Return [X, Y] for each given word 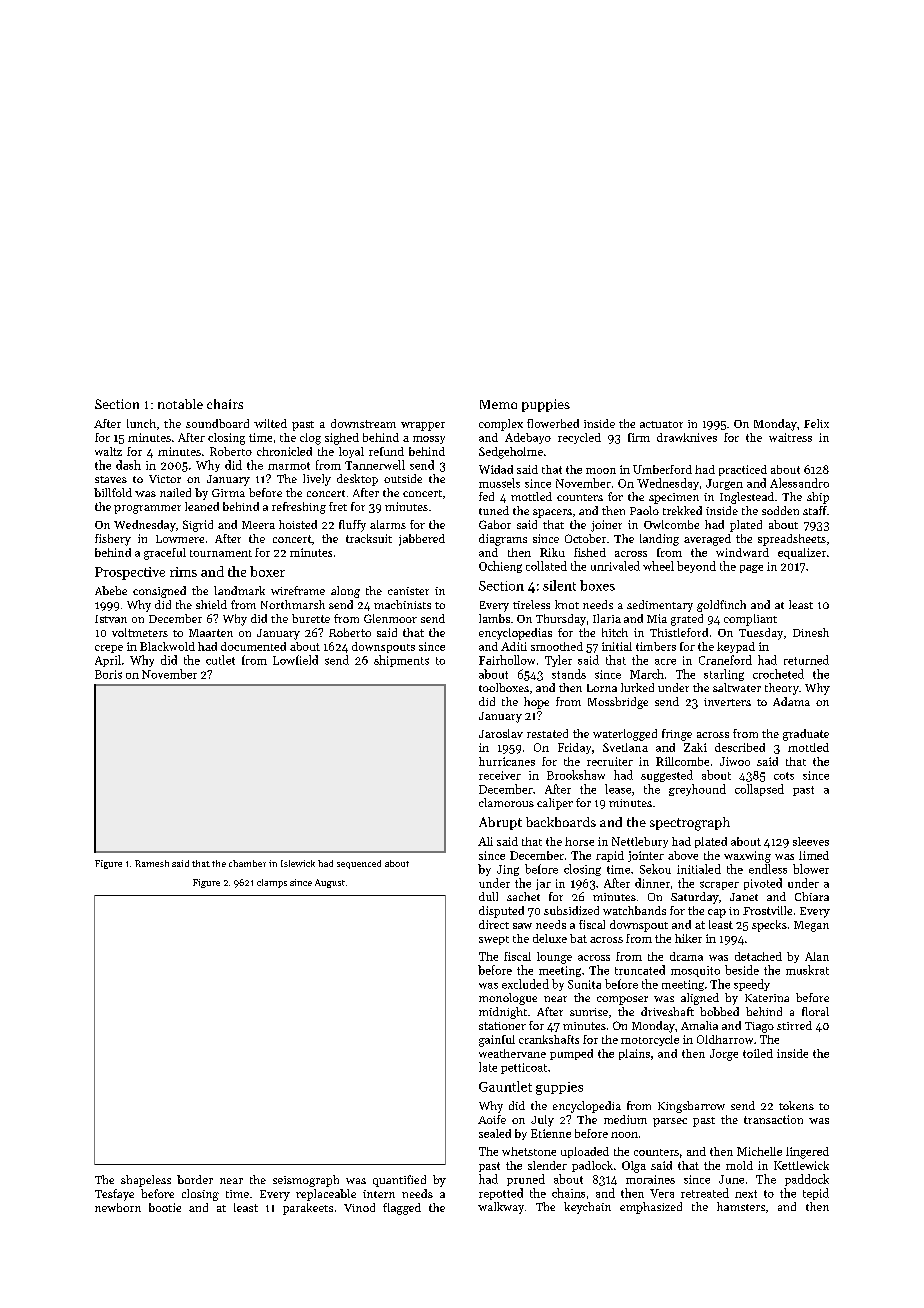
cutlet [220, 660]
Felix [816, 423]
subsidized [571, 910]
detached [758, 956]
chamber [247, 863]
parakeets [308, 1209]
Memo [498, 404]
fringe [677, 735]
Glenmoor [390, 618]
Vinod [359, 1207]
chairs [225, 404]
